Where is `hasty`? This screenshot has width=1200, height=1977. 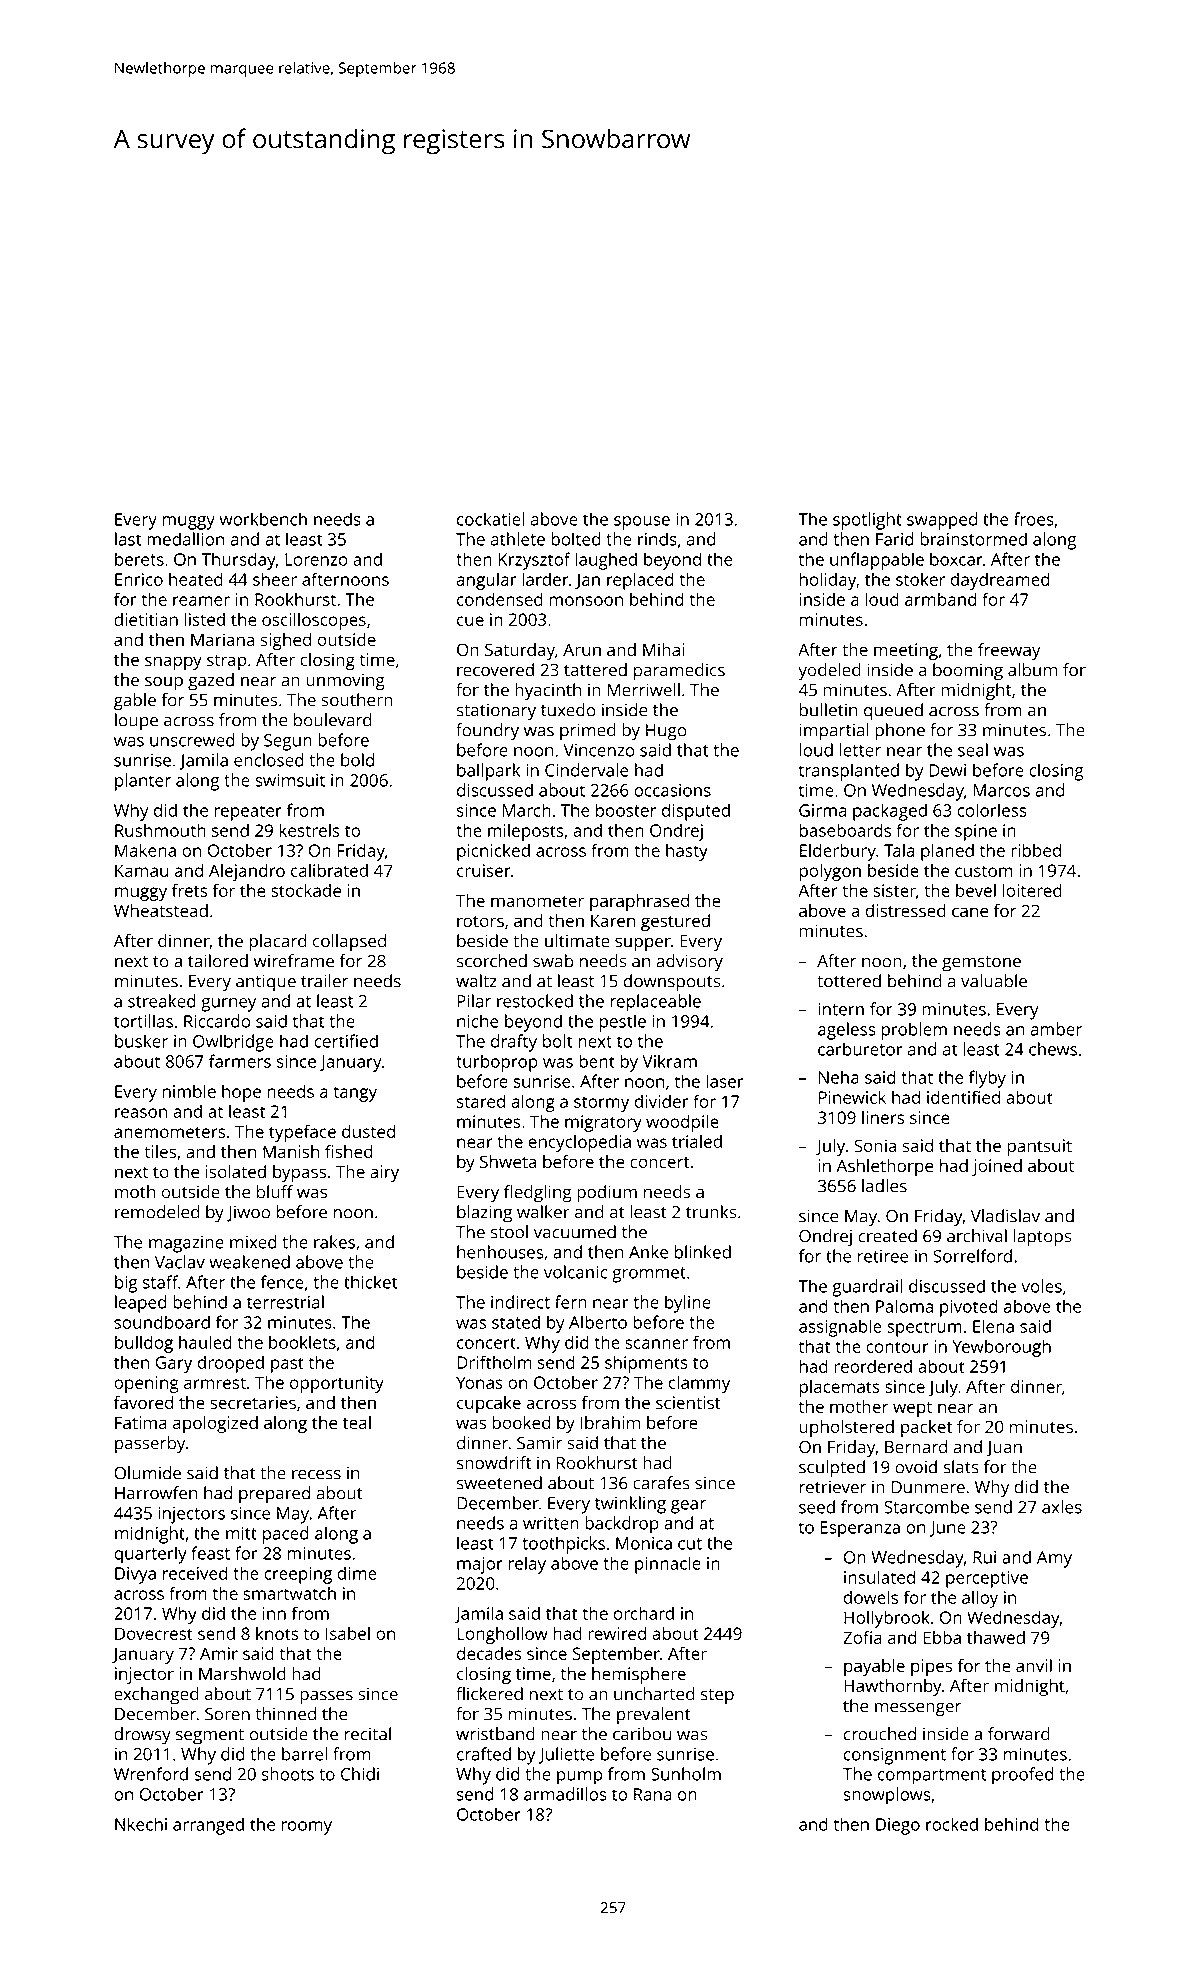 hasty is located at coordinates (687, 852).
